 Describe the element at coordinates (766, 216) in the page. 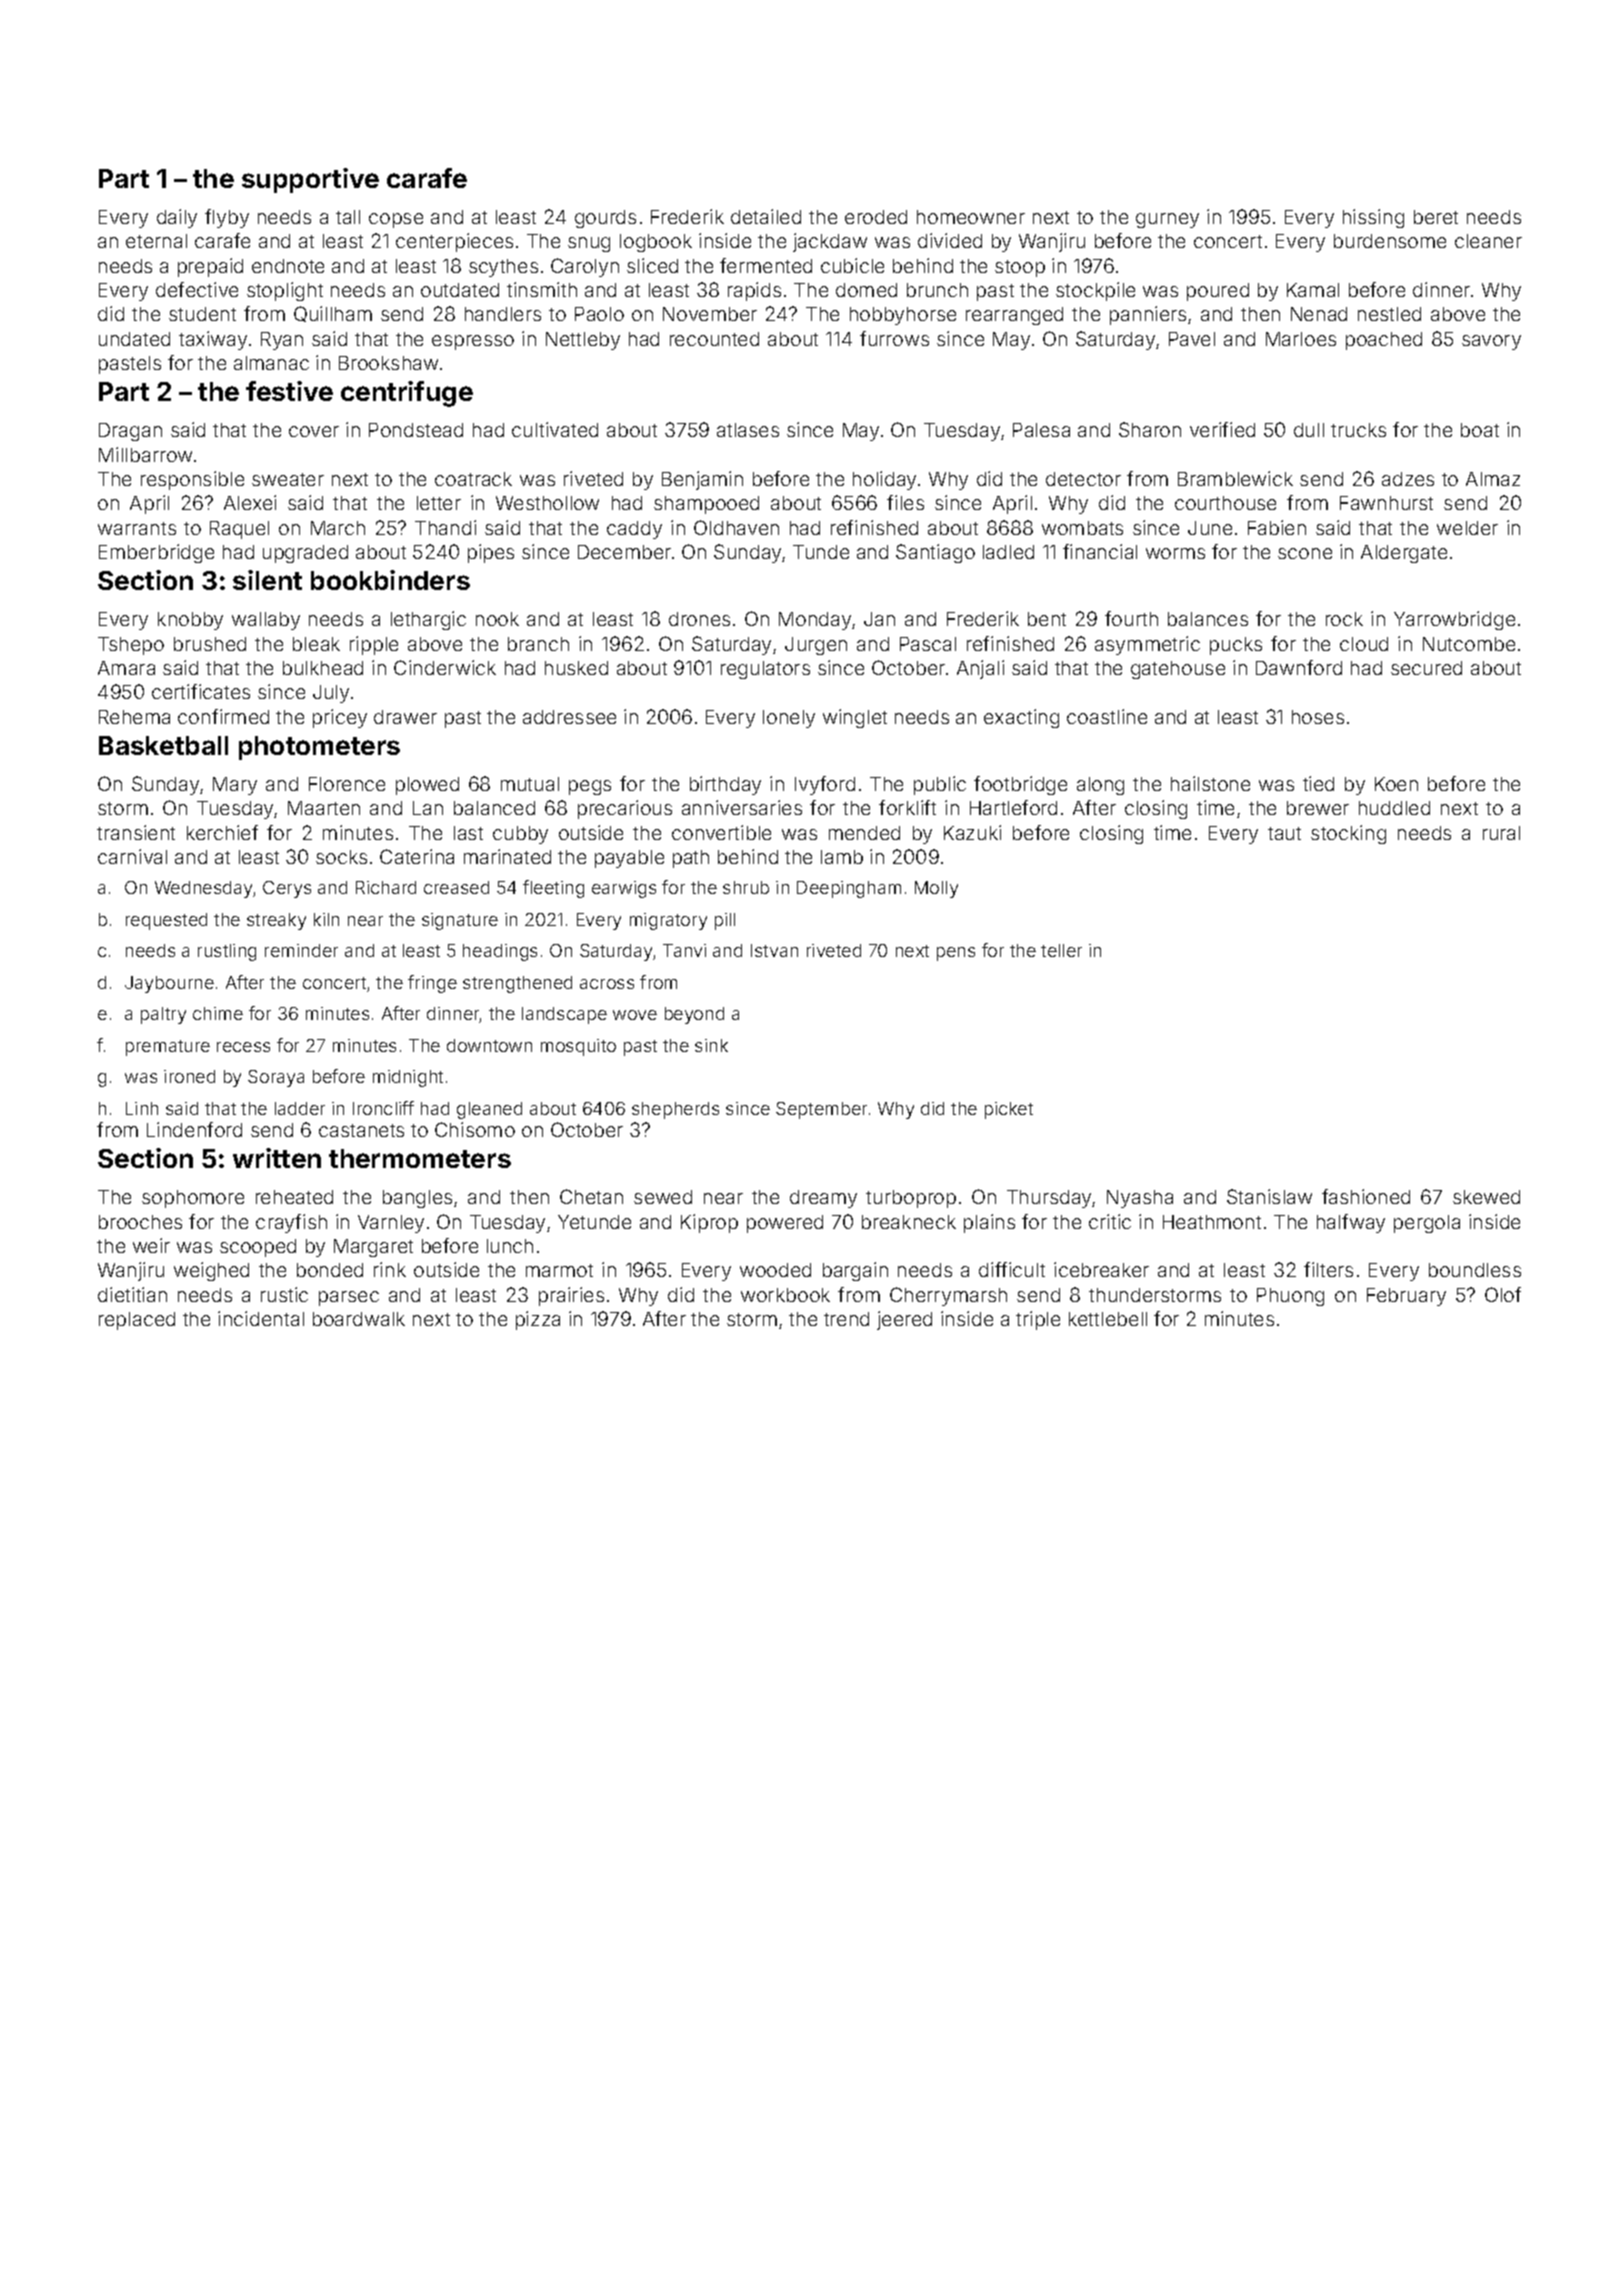

I see `detailed` at that location.
